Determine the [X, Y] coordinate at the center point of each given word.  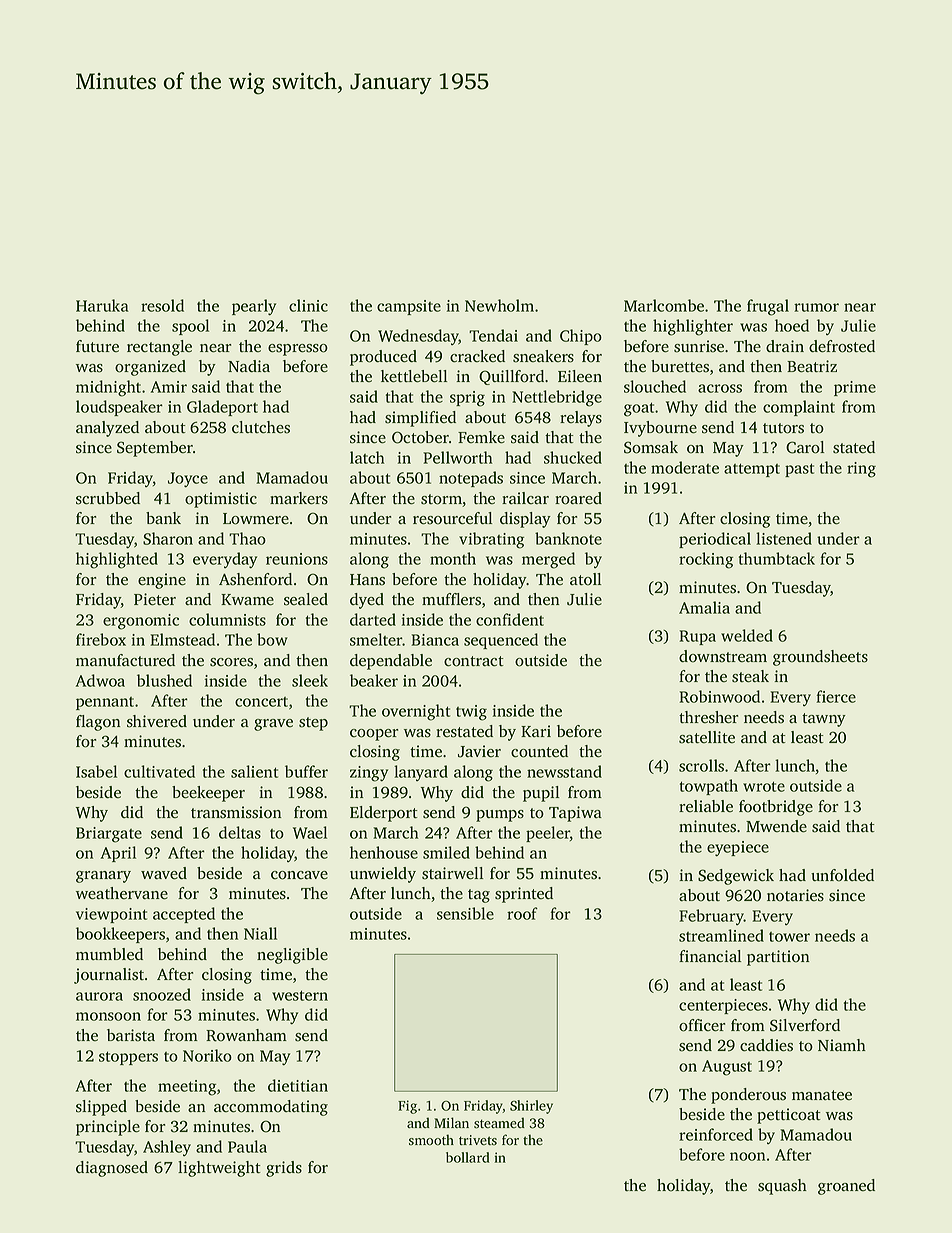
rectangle [159, 348]
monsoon [108, 1016]
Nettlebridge [557, 398]
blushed [164, 680]
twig [471, 713]
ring [861, 470]
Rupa [698, 637]
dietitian [298, 1085]
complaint [799, 408]
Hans [367, 580]
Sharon [168, 538]
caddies [766, 1045]
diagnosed [112, 1169]
